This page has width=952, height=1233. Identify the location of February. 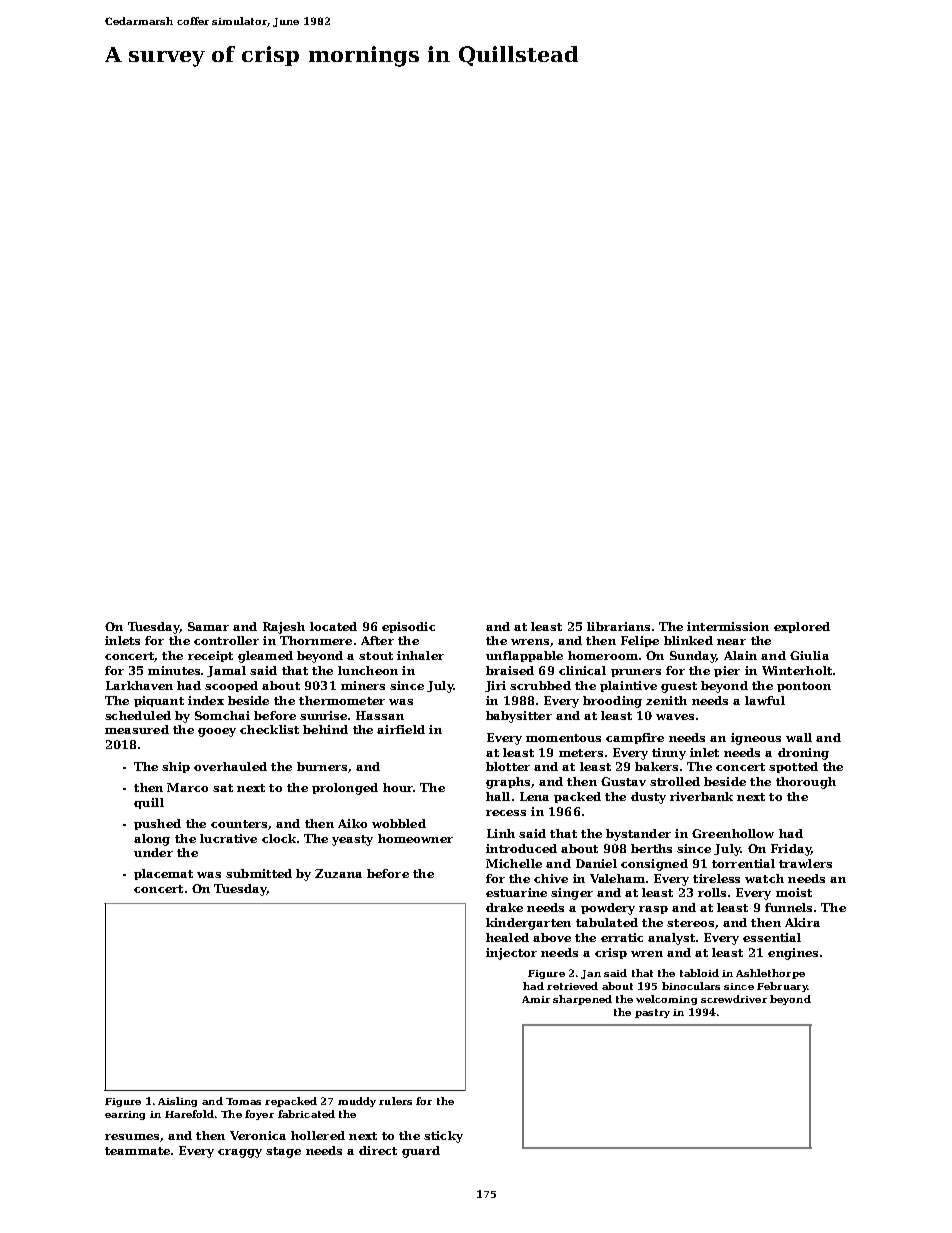
(782, 987).
